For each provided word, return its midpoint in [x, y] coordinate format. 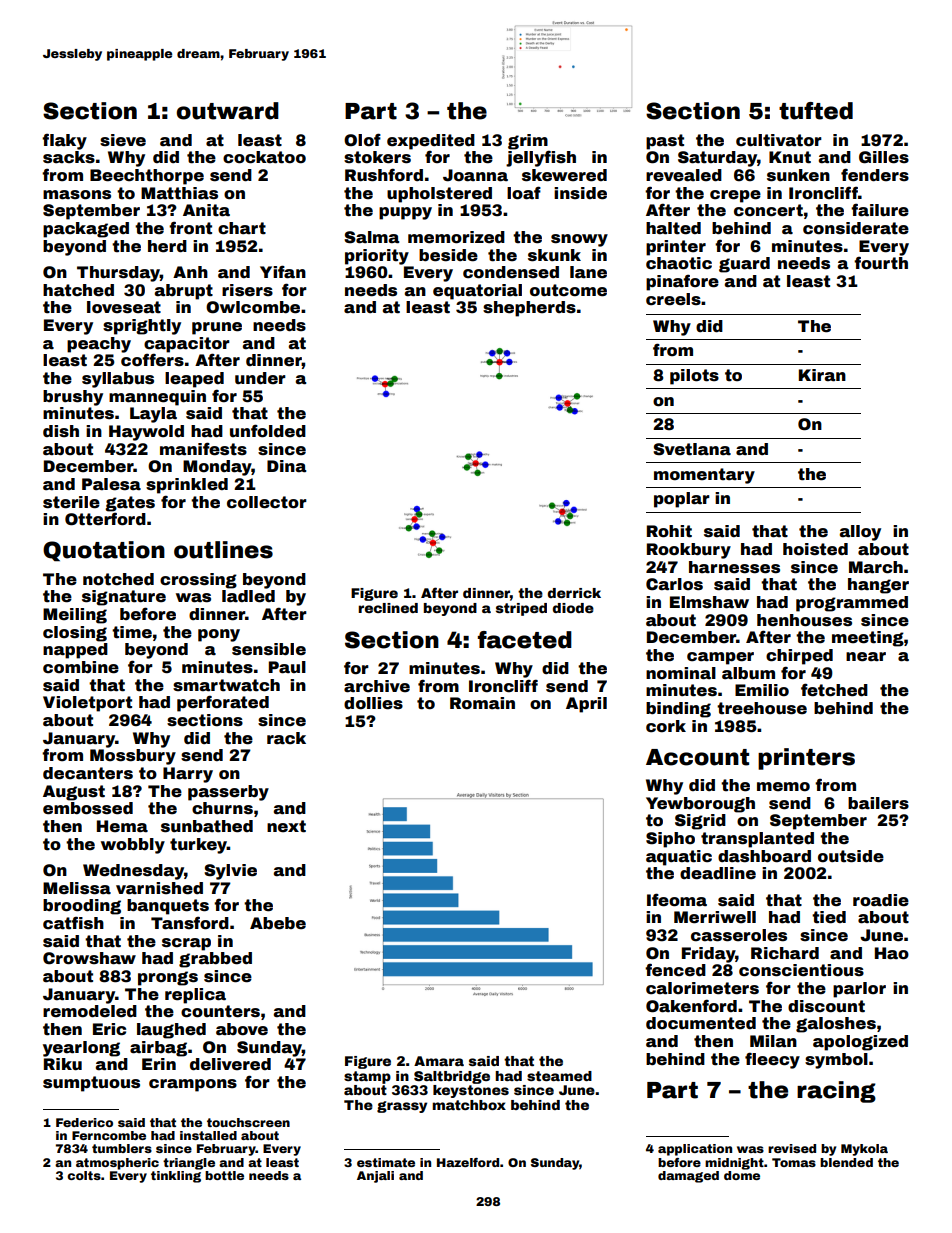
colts [84, 1175]
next [286, 826]
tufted [816, 111]
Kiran [822, 375]
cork [666, 726]
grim [528, 142]
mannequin [157, 398]
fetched [834, 690]
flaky [64, 141]
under [260, 378]
